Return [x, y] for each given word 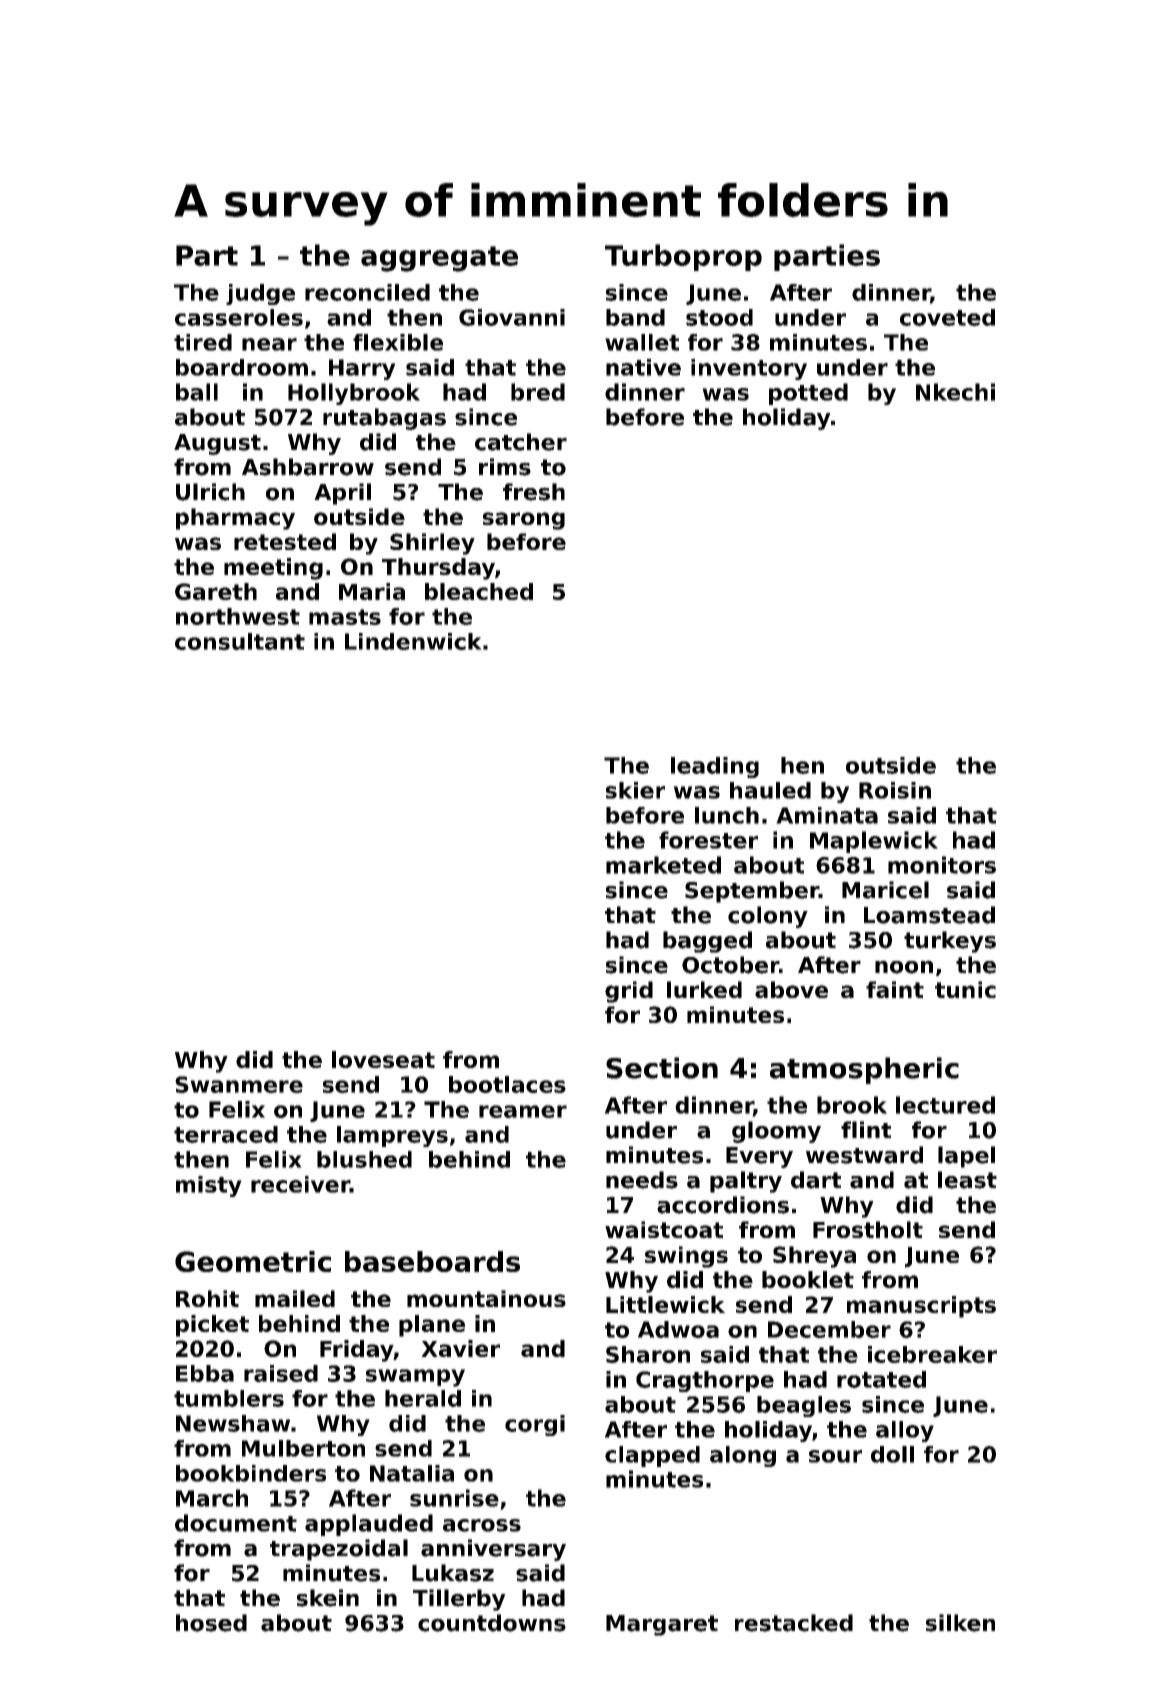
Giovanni [512, 317]
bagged [707, 942]
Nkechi [955, 392]
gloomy [776, 1132]
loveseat [383, 1059]
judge [260, 294]
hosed [211, 1623]
